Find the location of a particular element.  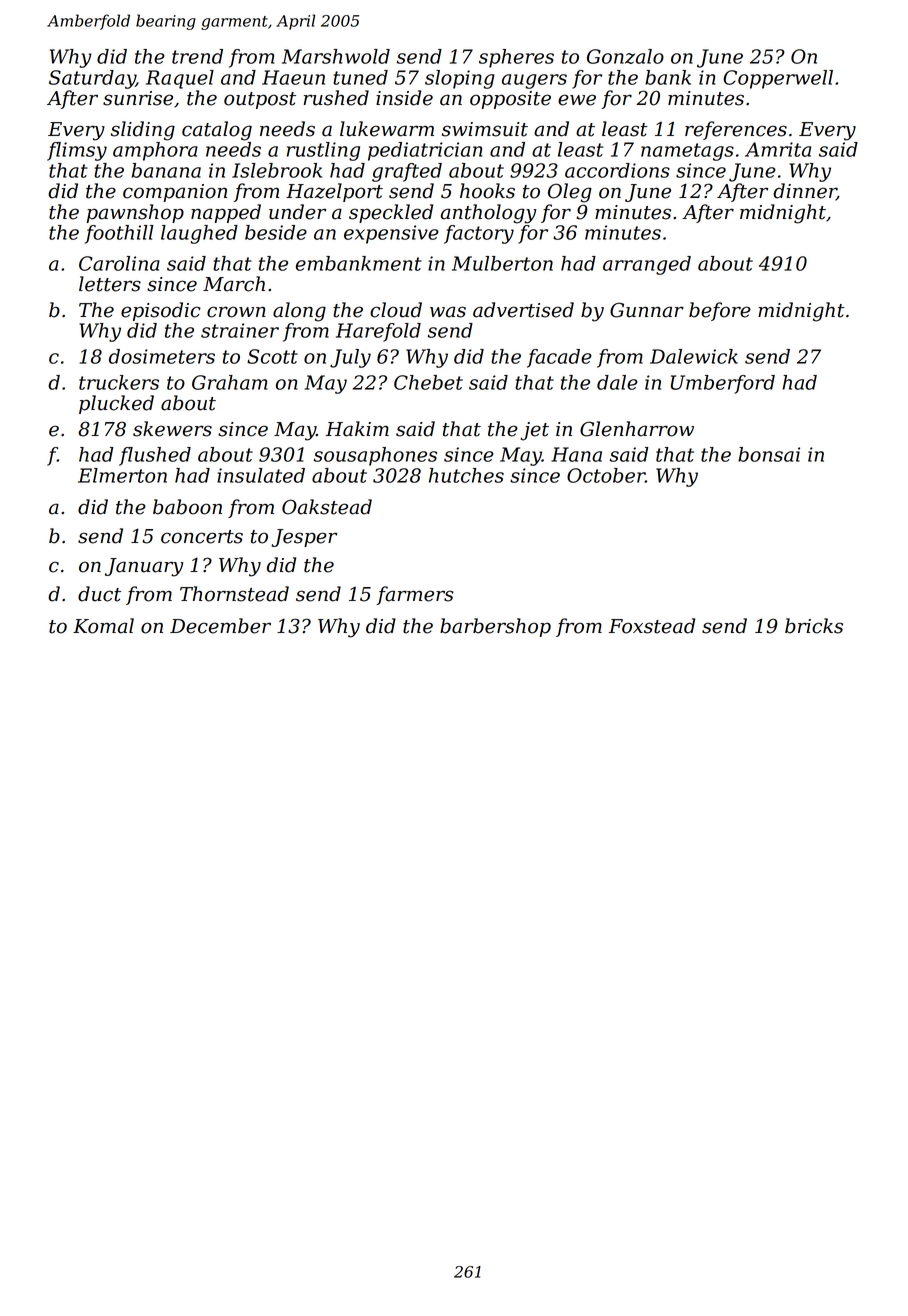

December is located at coordinates (220, 626).
